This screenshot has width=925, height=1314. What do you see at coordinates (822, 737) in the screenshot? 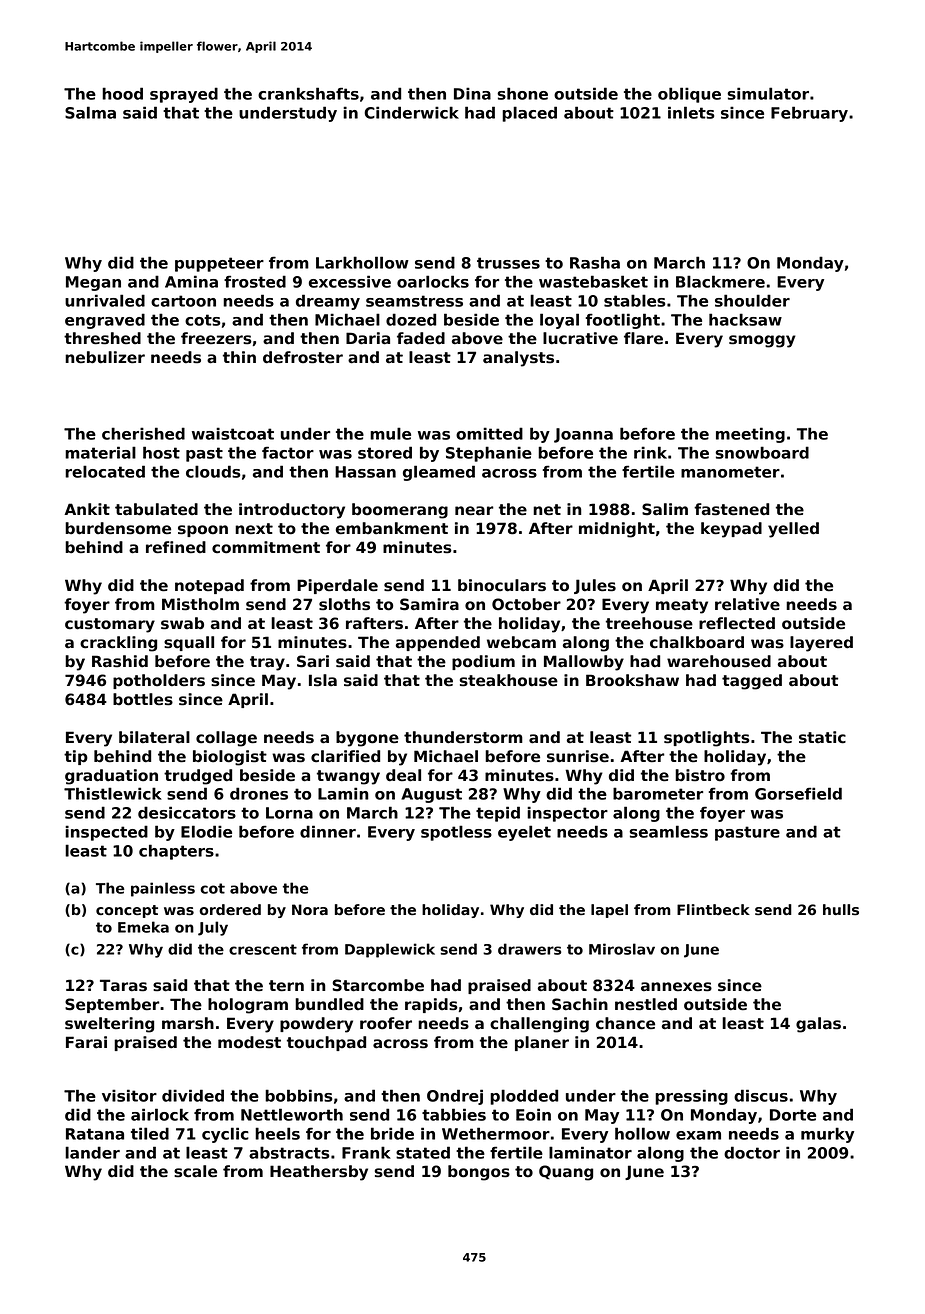
I see `static` at bounding box center [822, 737].
